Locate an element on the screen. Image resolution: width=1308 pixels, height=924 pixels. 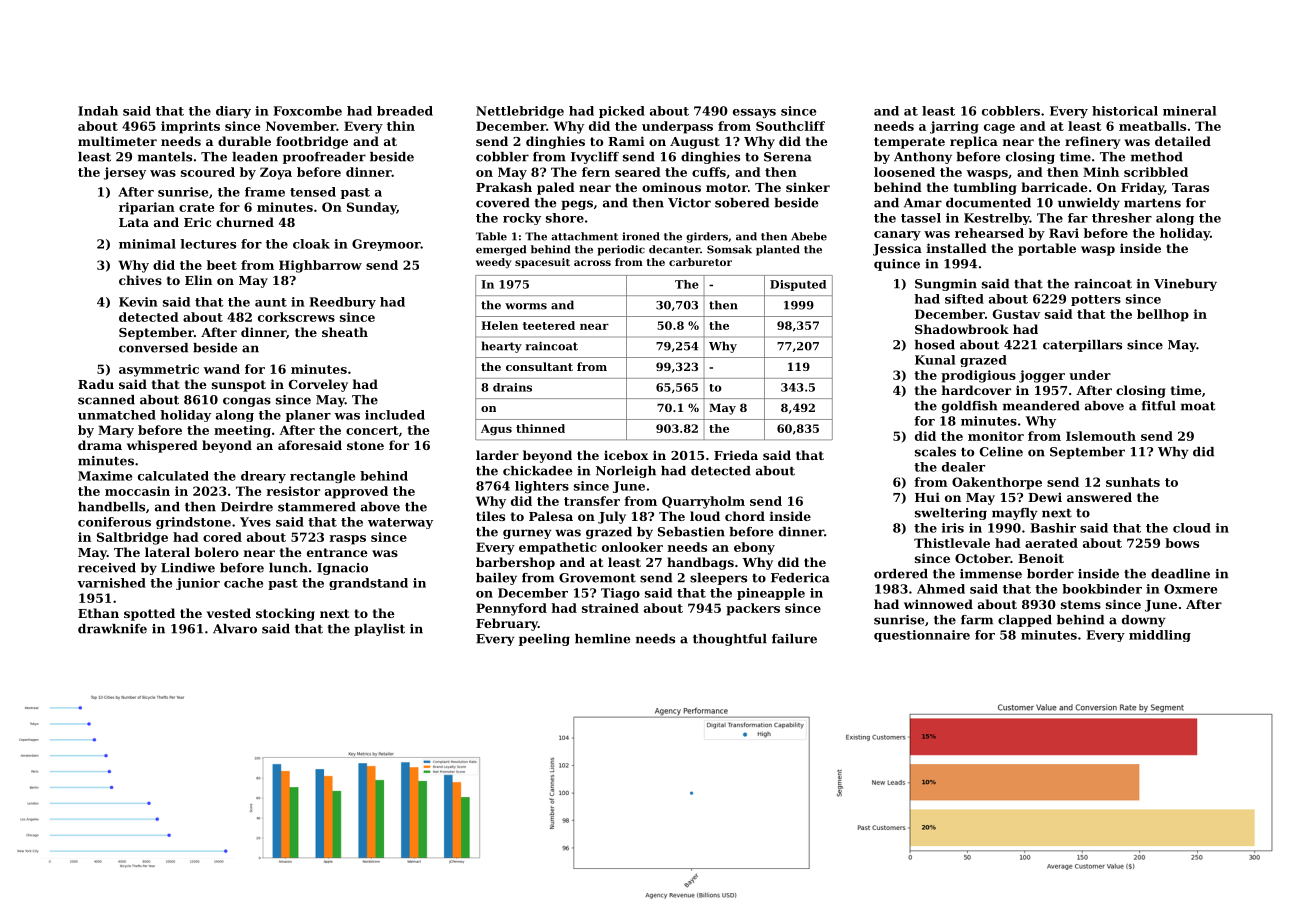
Quarryholm is located at coordinates (703, 502).
